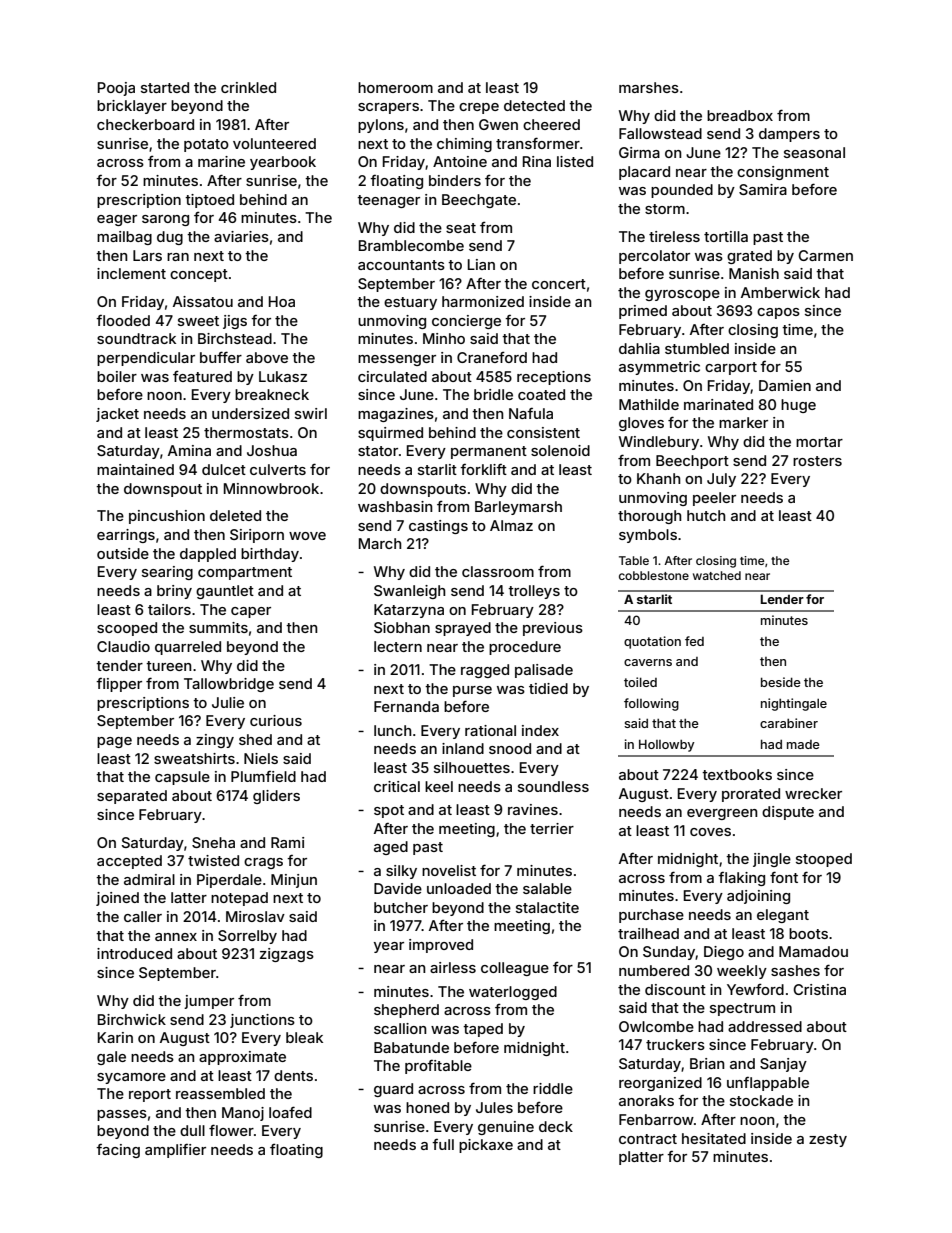 Image resolution: width=952 pixels, height=1233 pixels. What do you see at coordinates (575, 161) in the screenshot?
I see `listed` at bounding box center [575, 161].
